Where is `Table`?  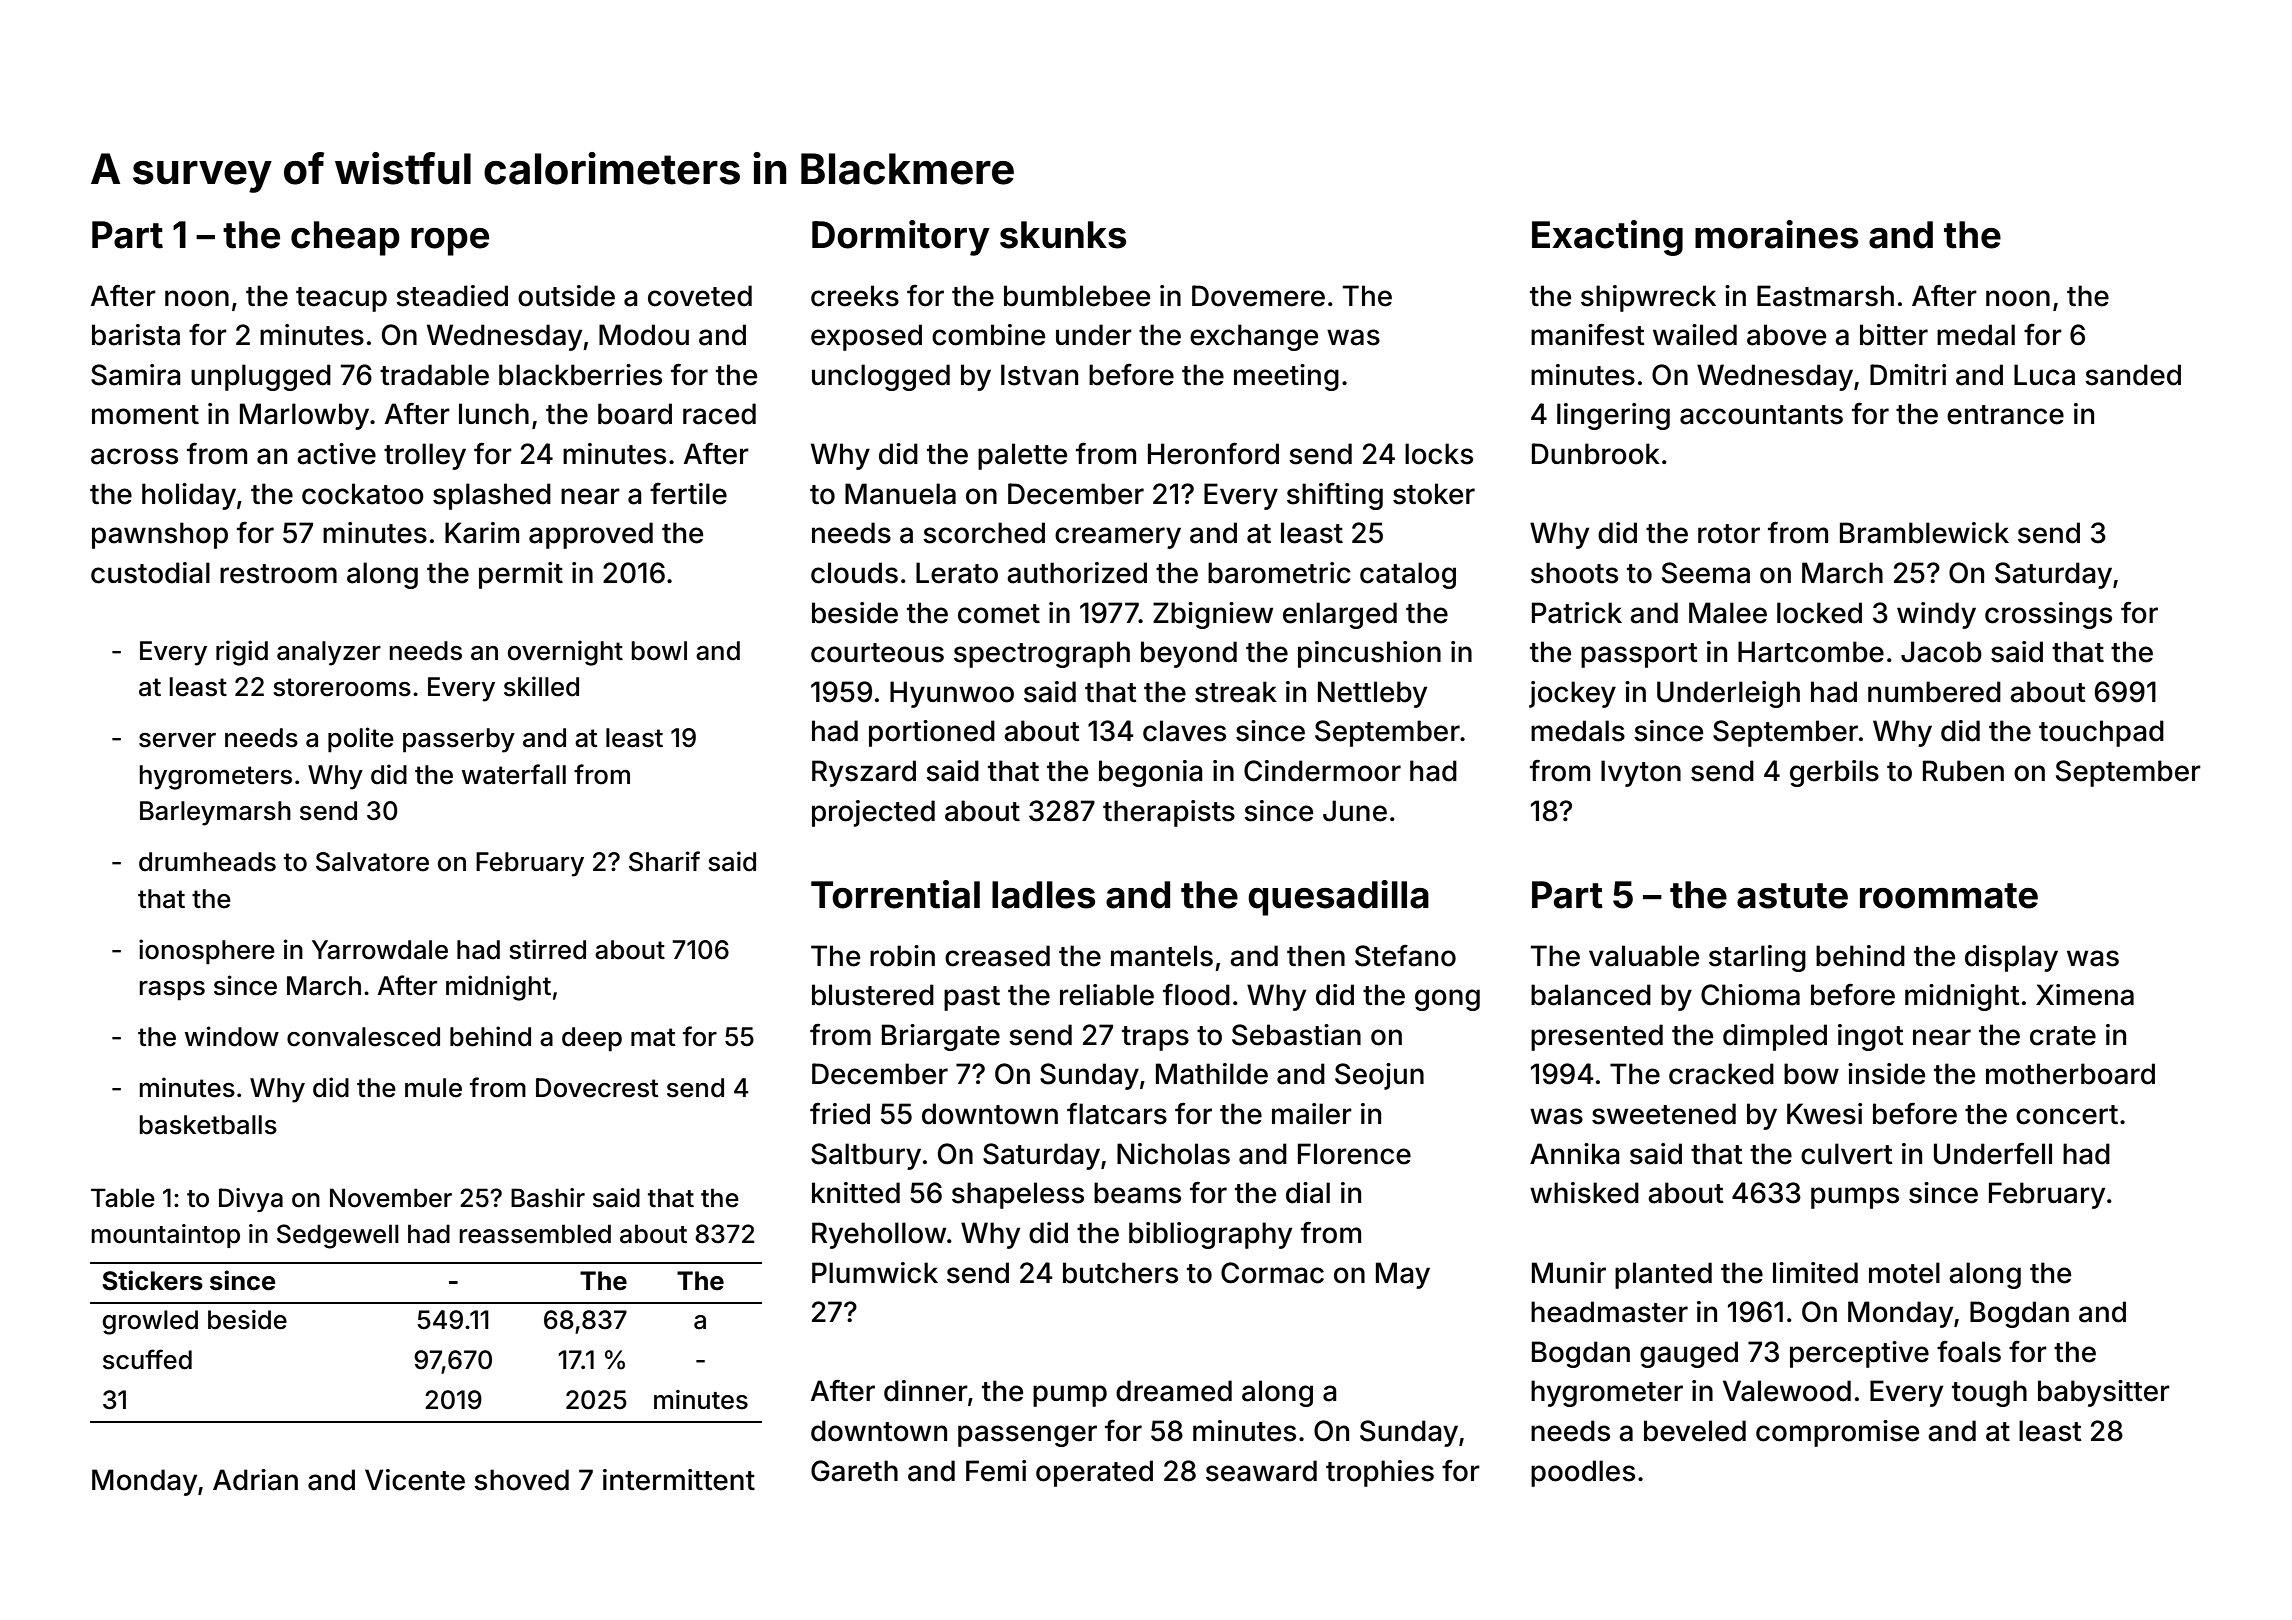 Table is located at coordinates (123, 1198).
